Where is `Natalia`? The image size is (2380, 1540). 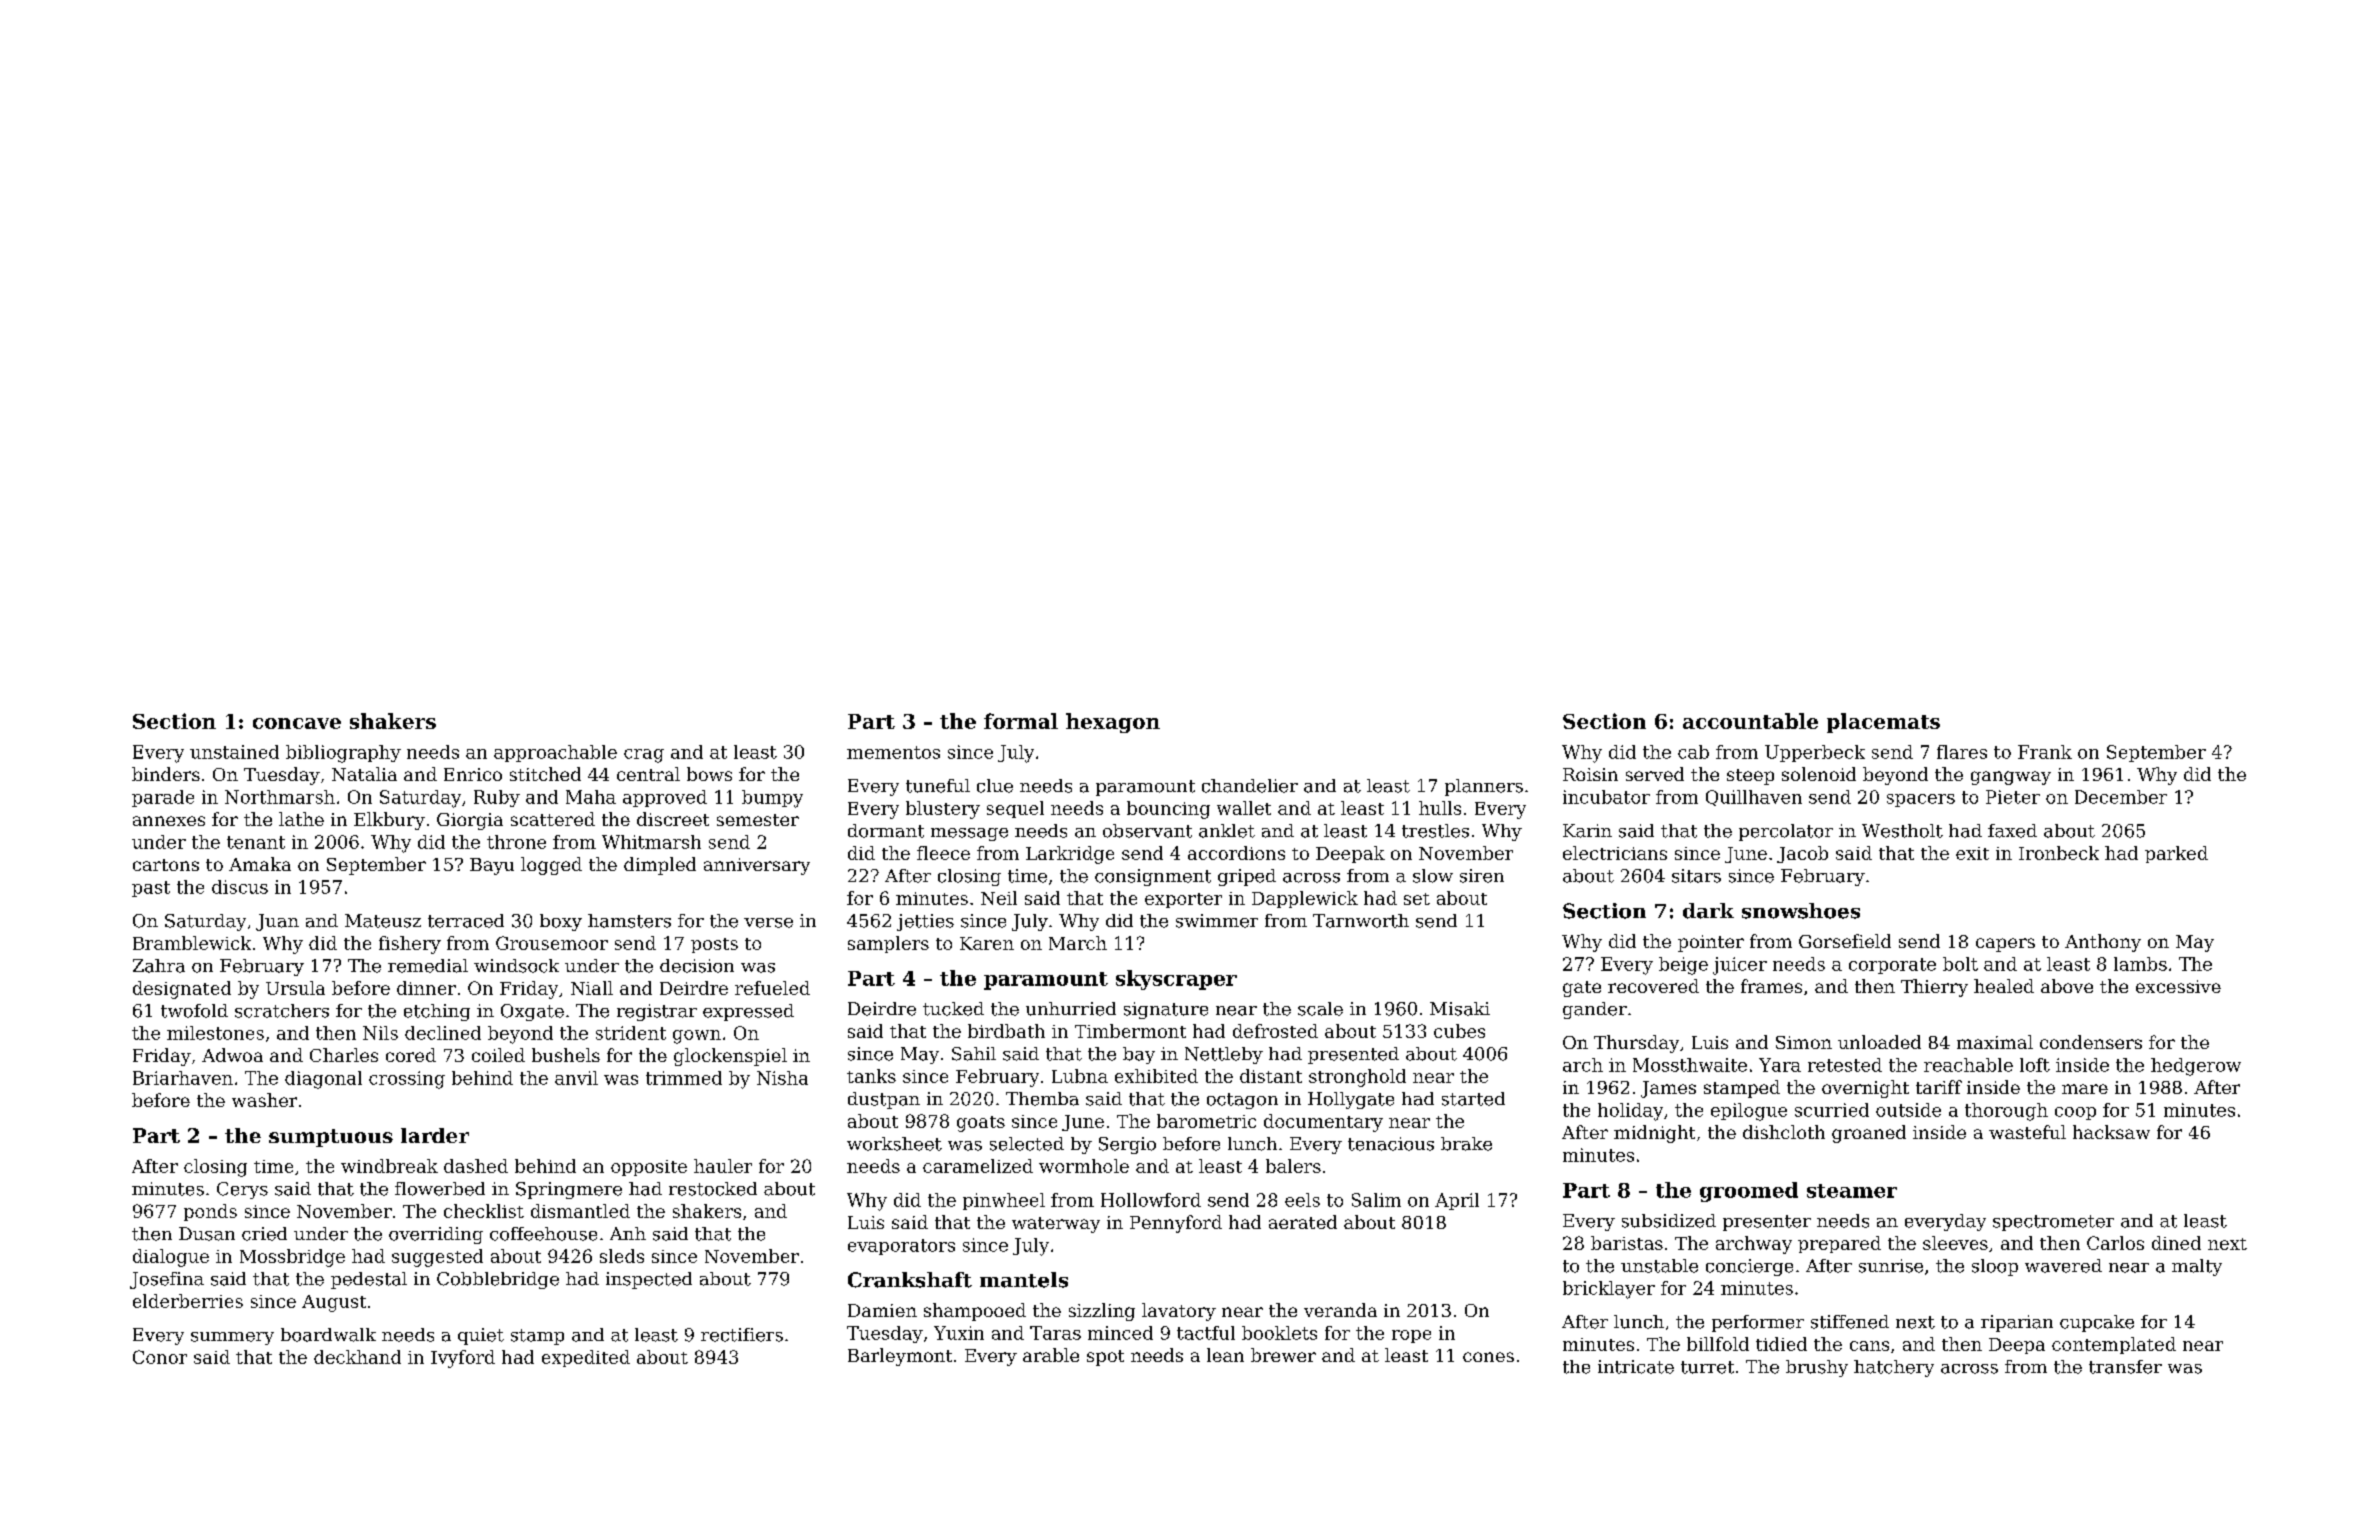
Natalia is located at coordinates (364, 774).
